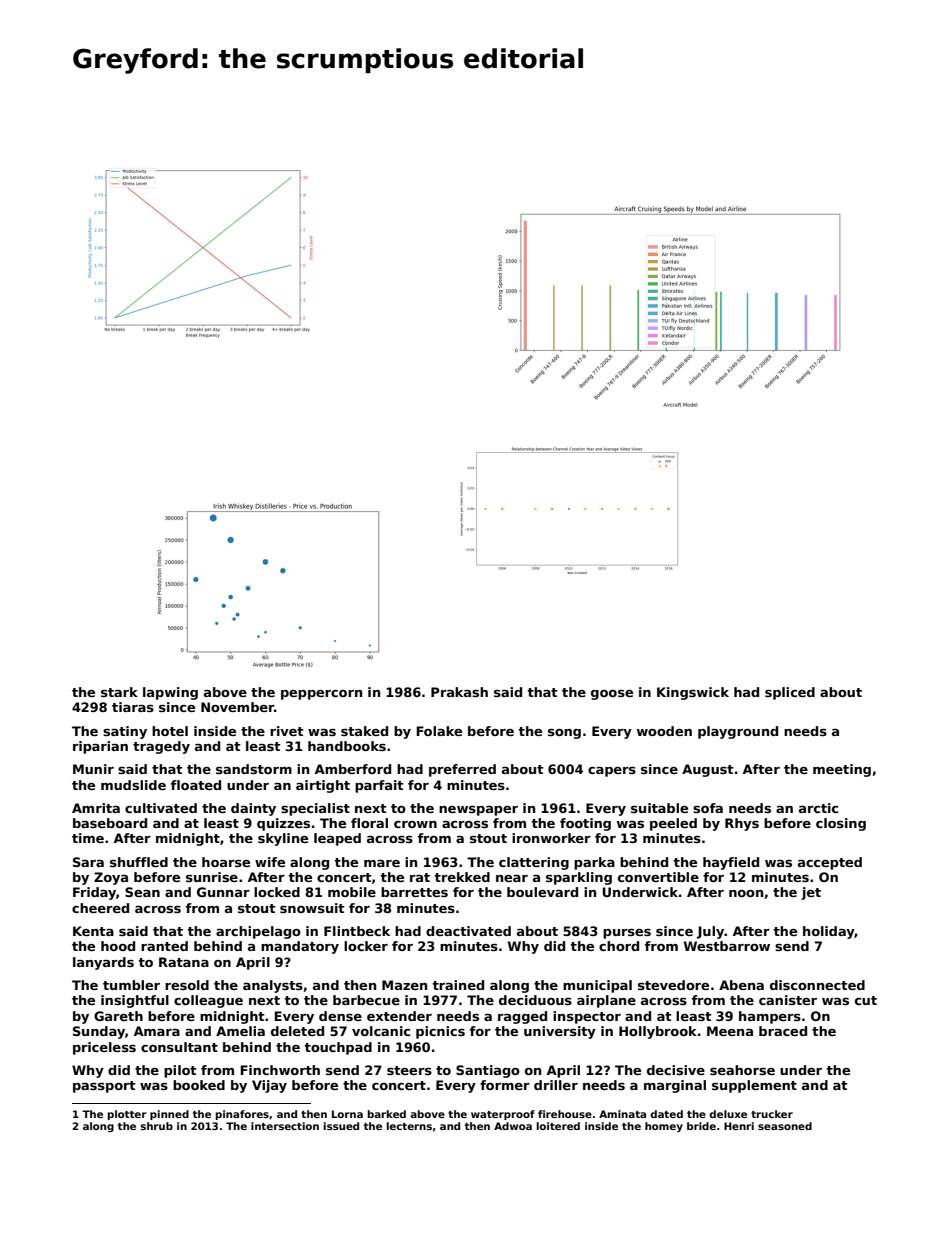  What do you see at coordinates (730, 1031) in the image?
I see `Meena` at bounding box center [730, 1031].
